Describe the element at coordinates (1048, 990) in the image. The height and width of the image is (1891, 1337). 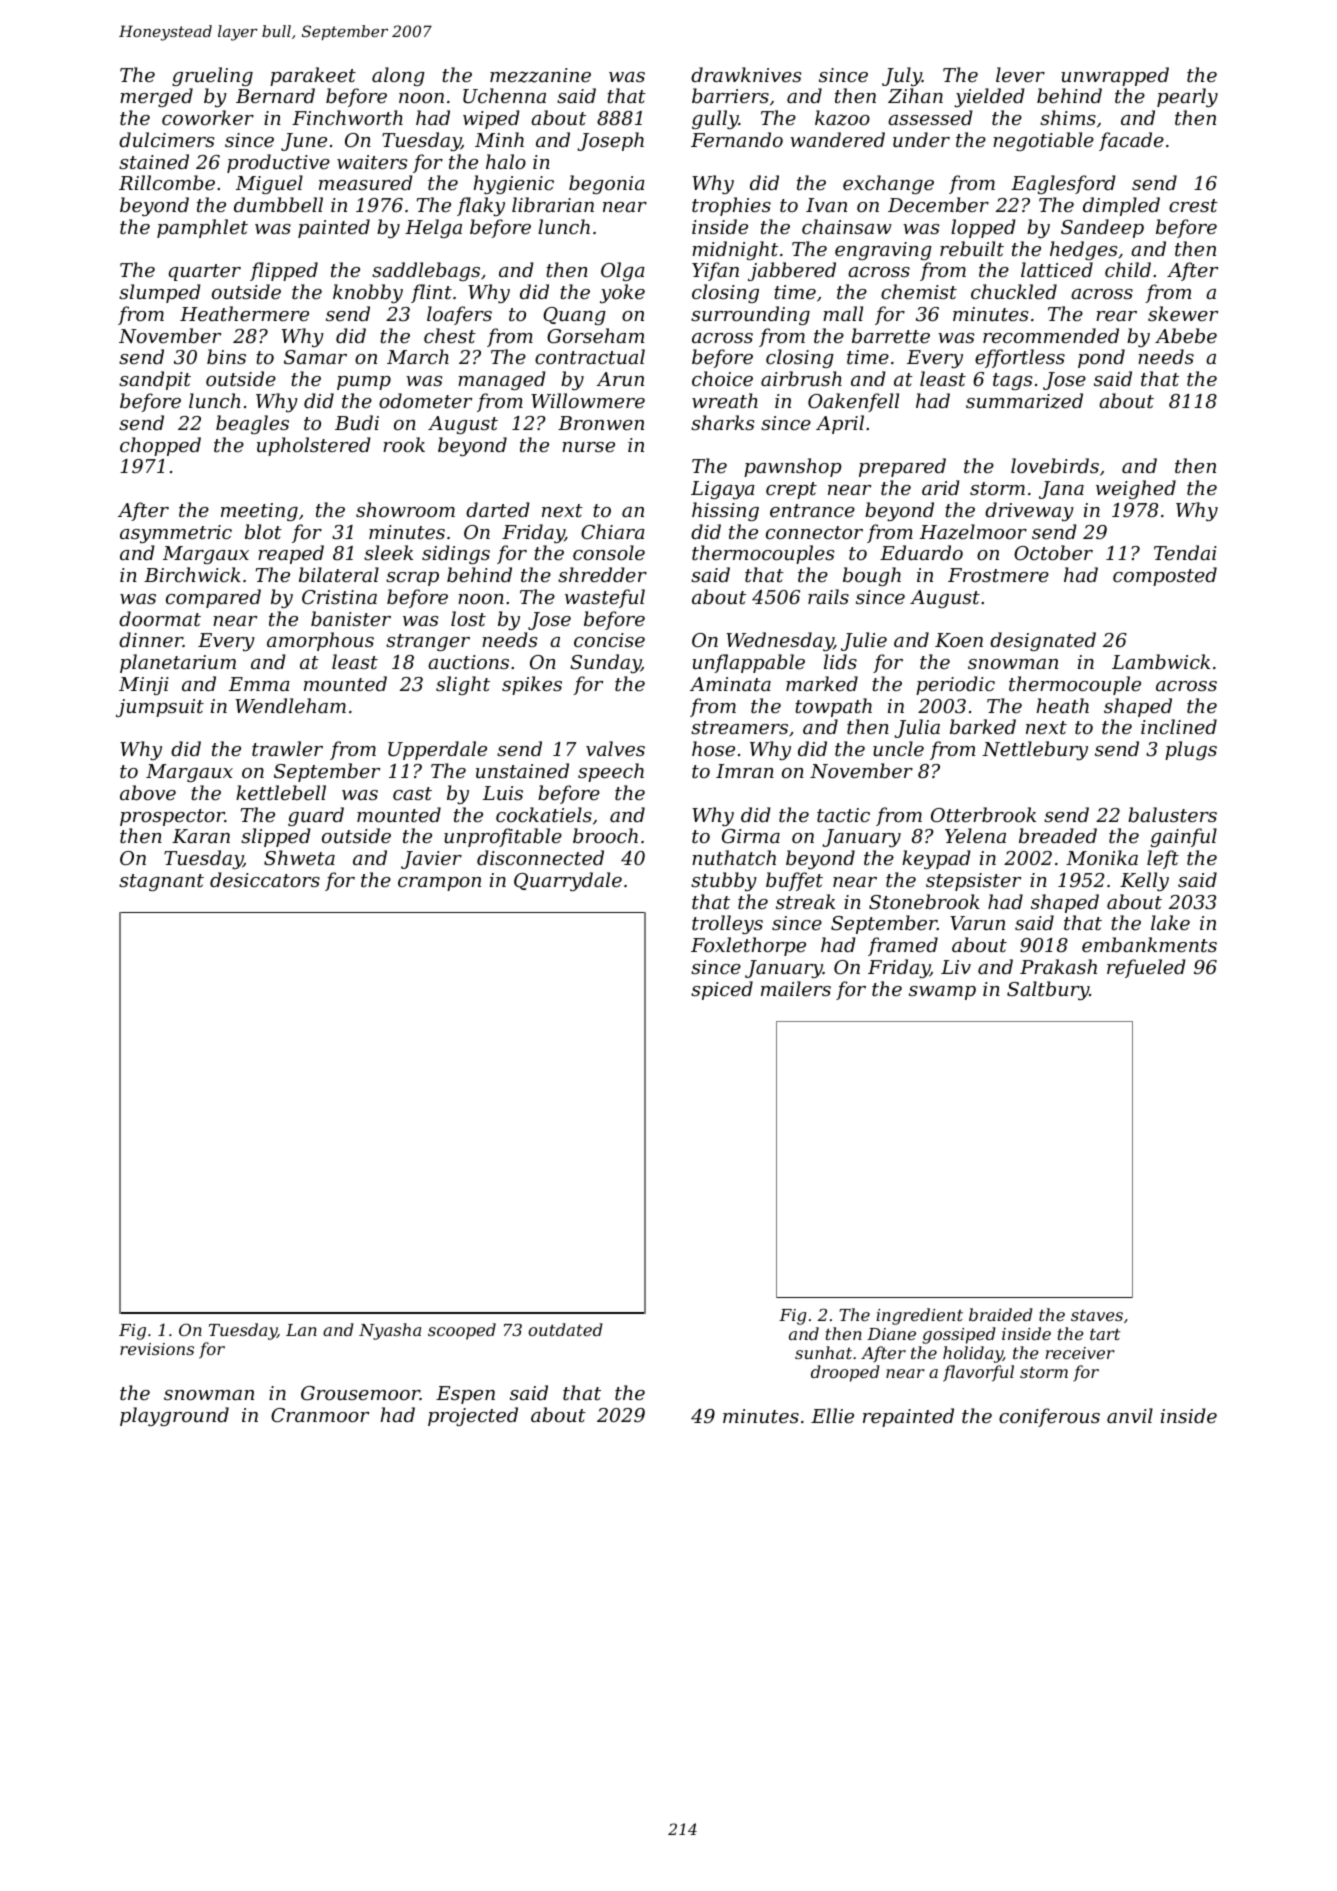
I see `Saltbury` at that location.
